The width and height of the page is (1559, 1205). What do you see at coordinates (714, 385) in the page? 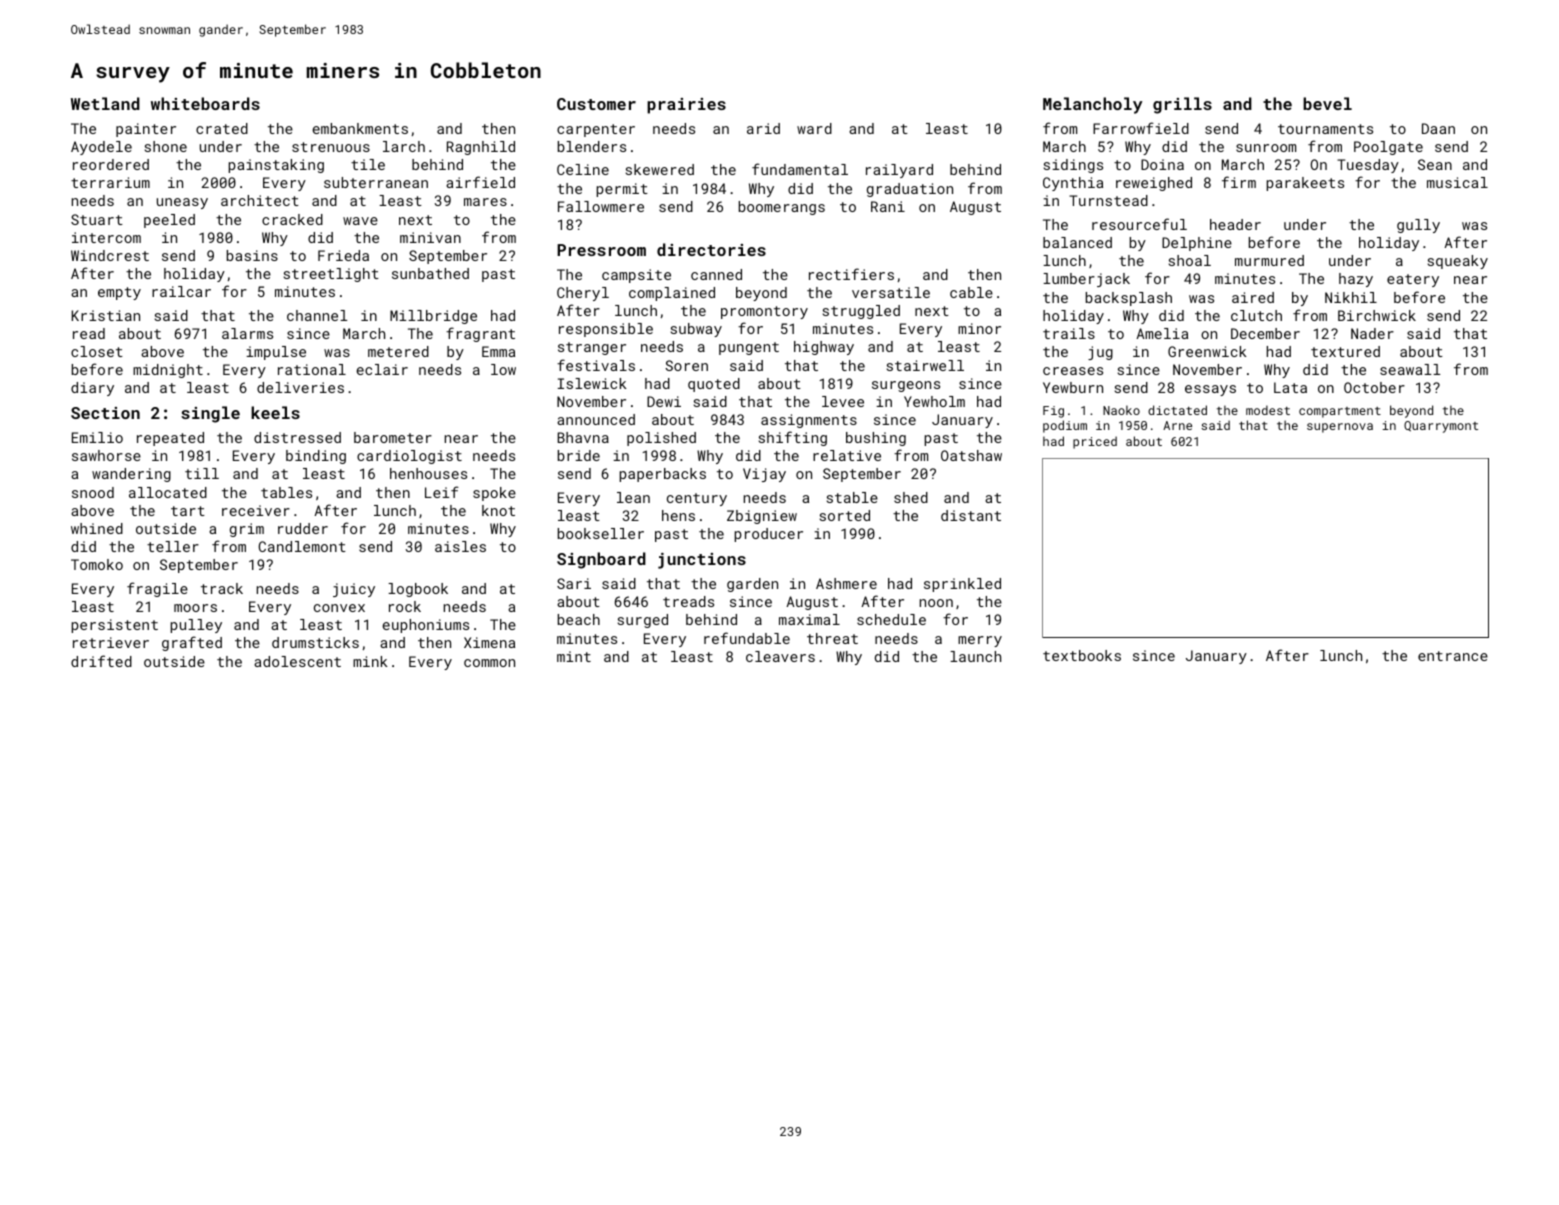
I see `quoted` at bounding box center [714, 385].
